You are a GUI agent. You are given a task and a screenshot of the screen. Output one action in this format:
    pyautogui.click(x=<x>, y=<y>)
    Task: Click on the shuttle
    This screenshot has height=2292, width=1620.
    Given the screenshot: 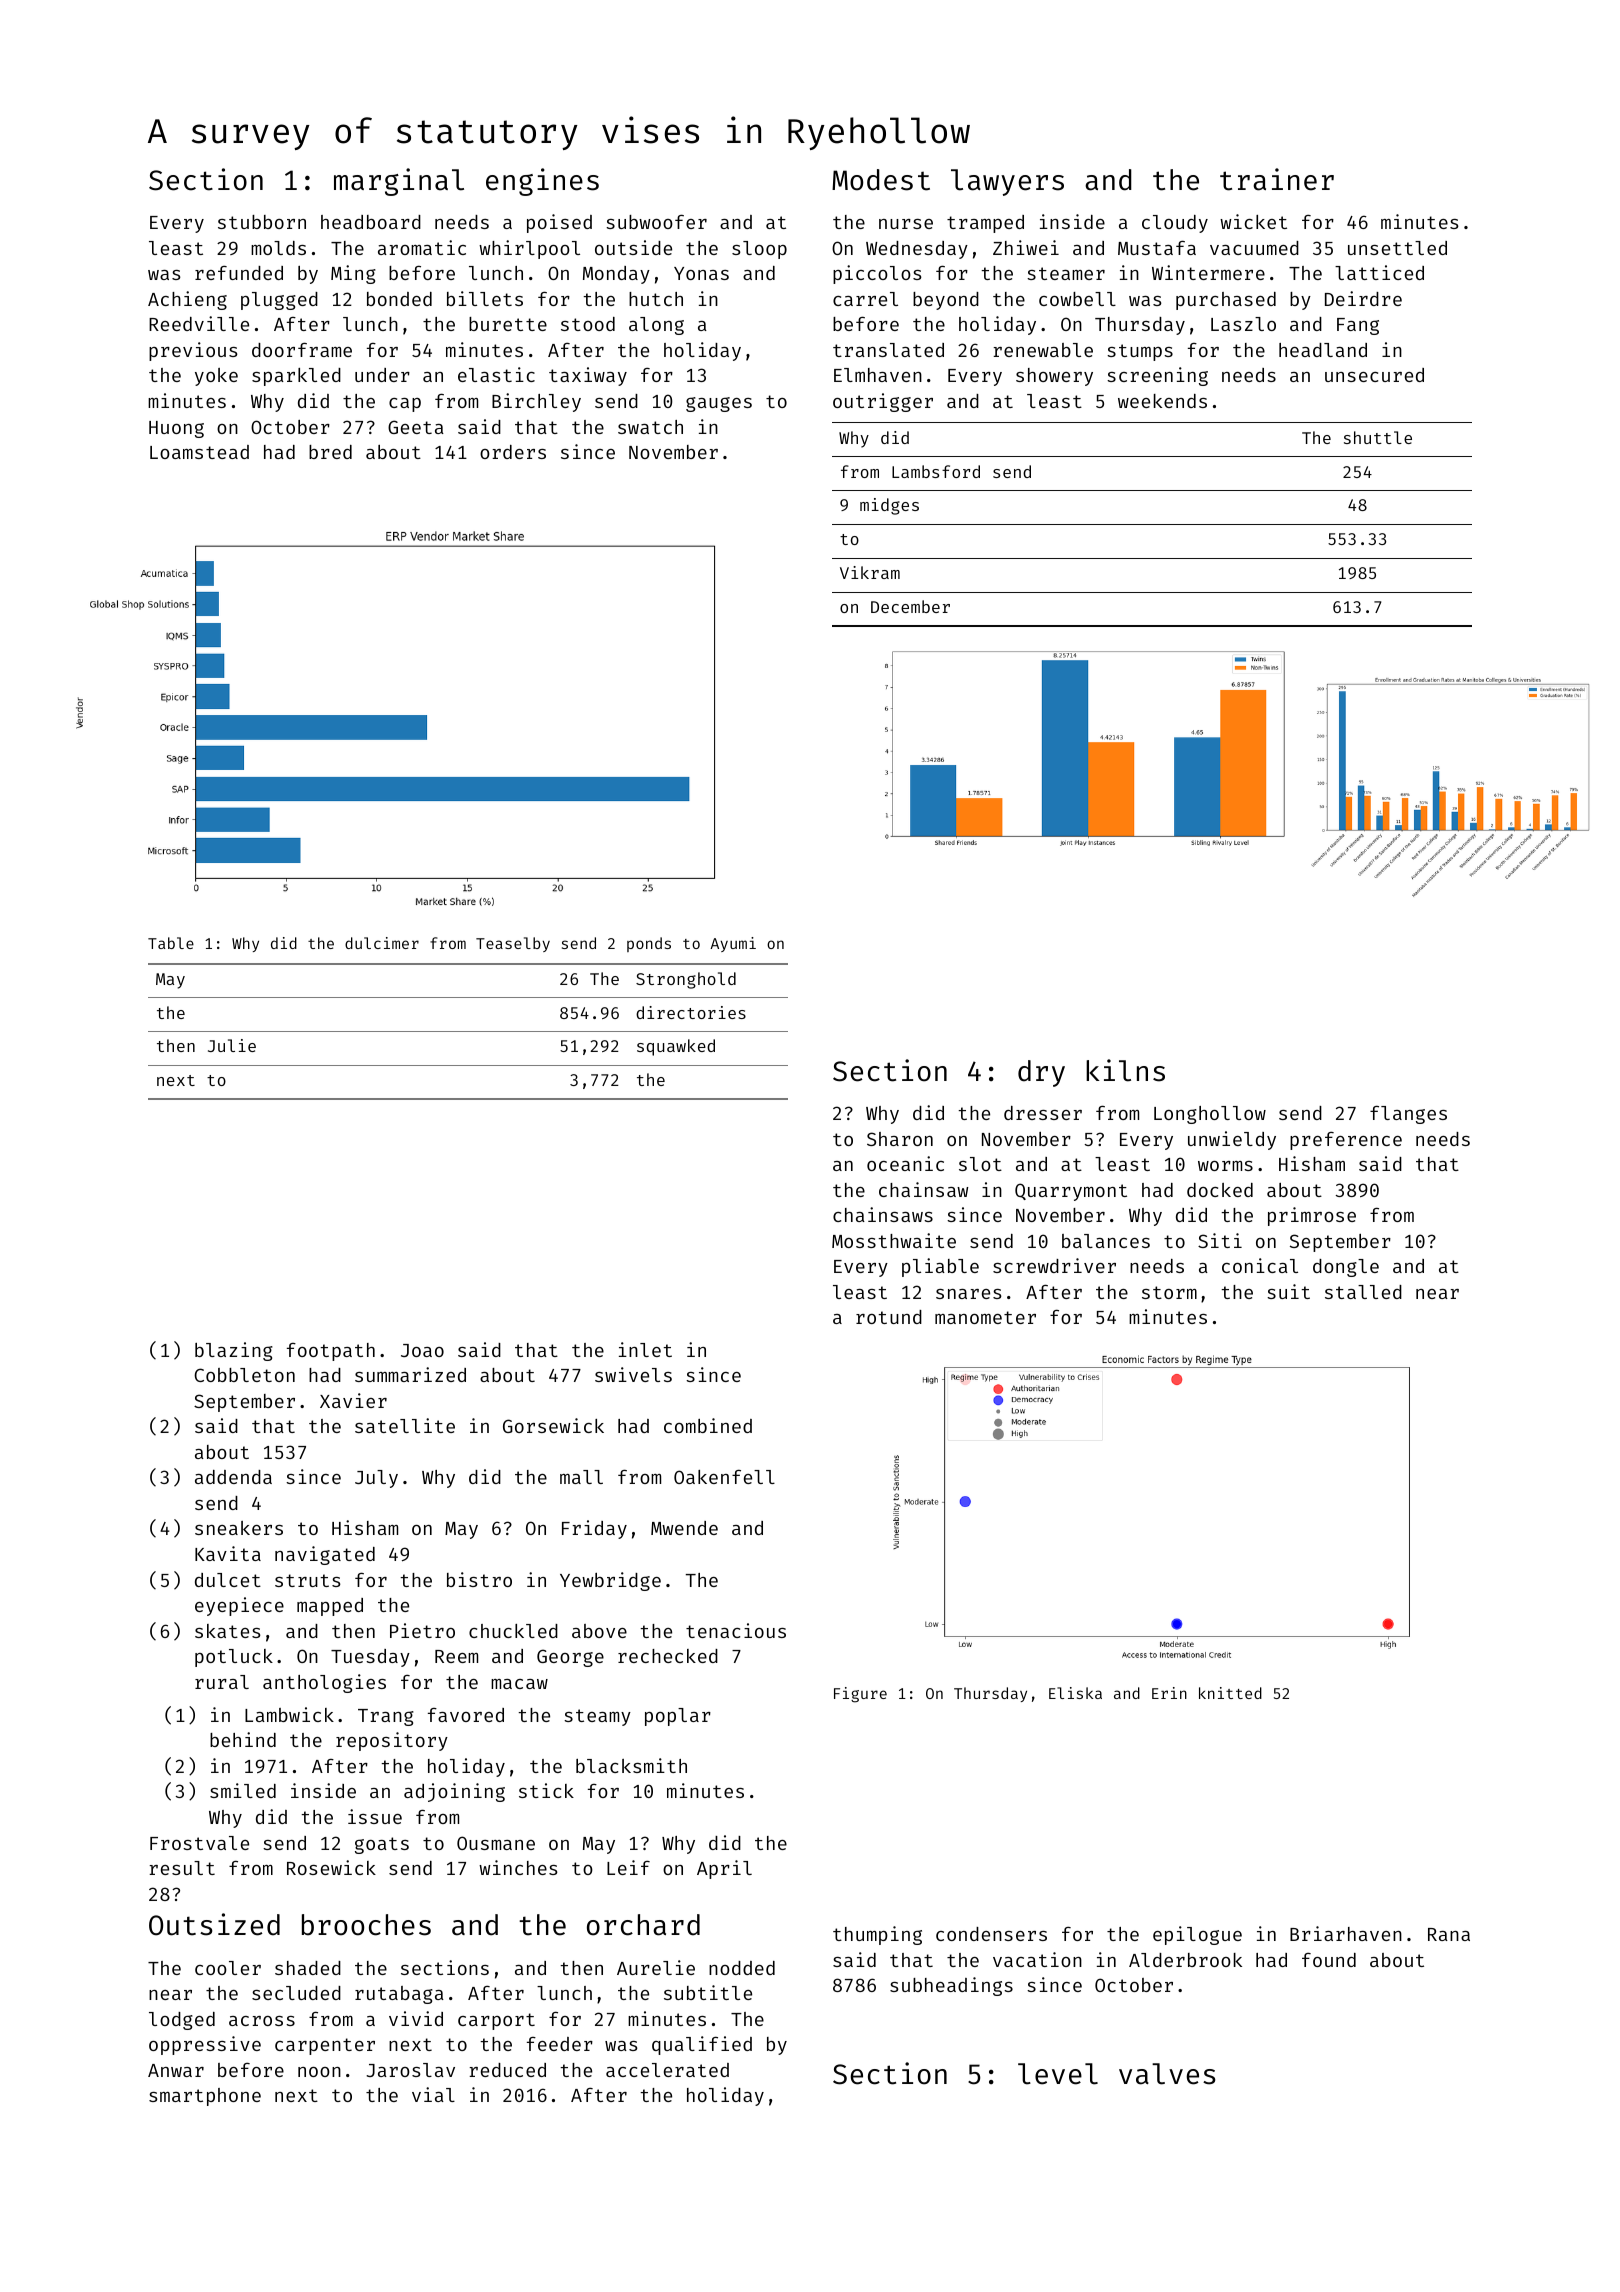 What is the action you would take?
    pyautogui.click(x=1378, y=437)
